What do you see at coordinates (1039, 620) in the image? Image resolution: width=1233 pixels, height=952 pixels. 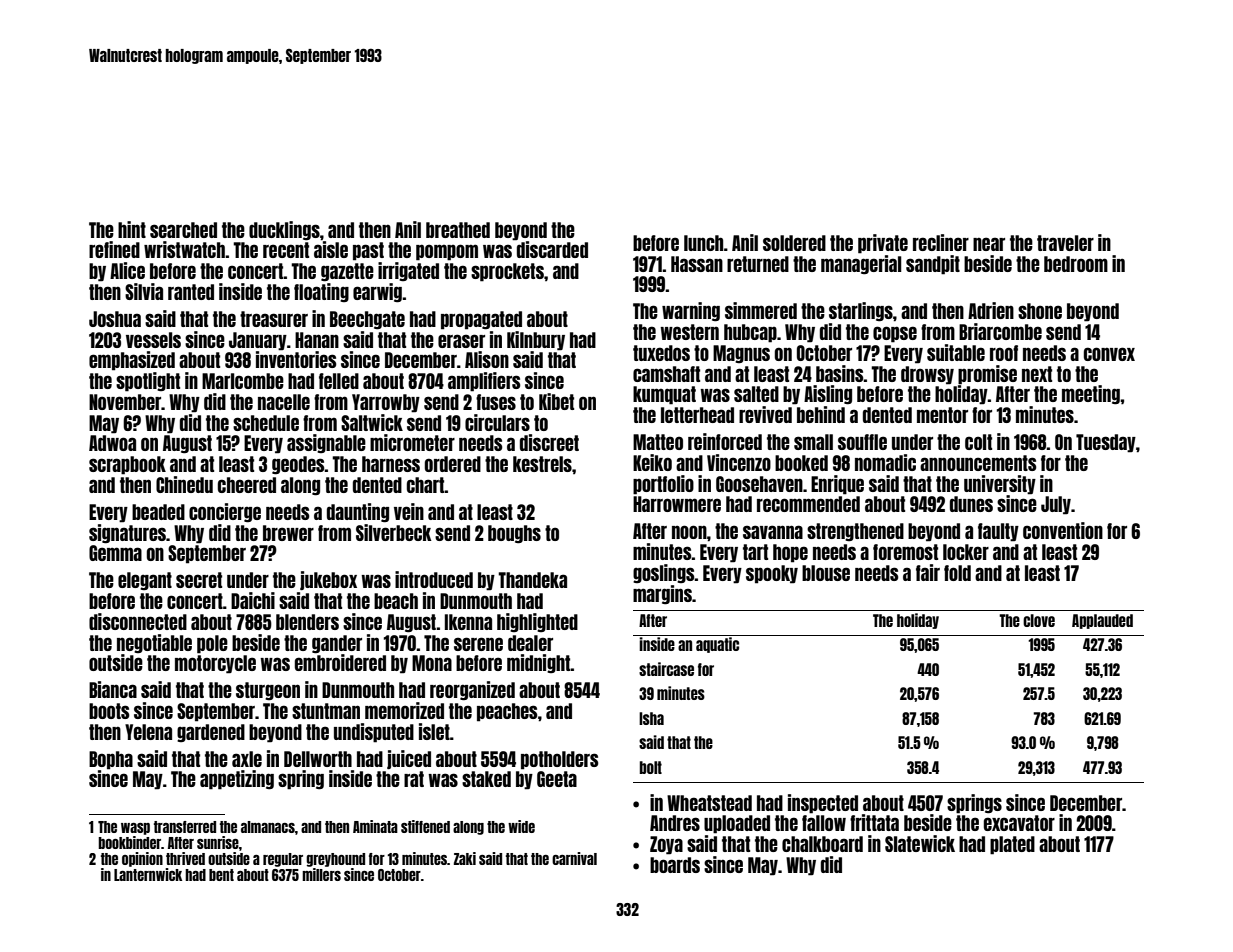 I see `clove` at bounding box center [1039, 620].
